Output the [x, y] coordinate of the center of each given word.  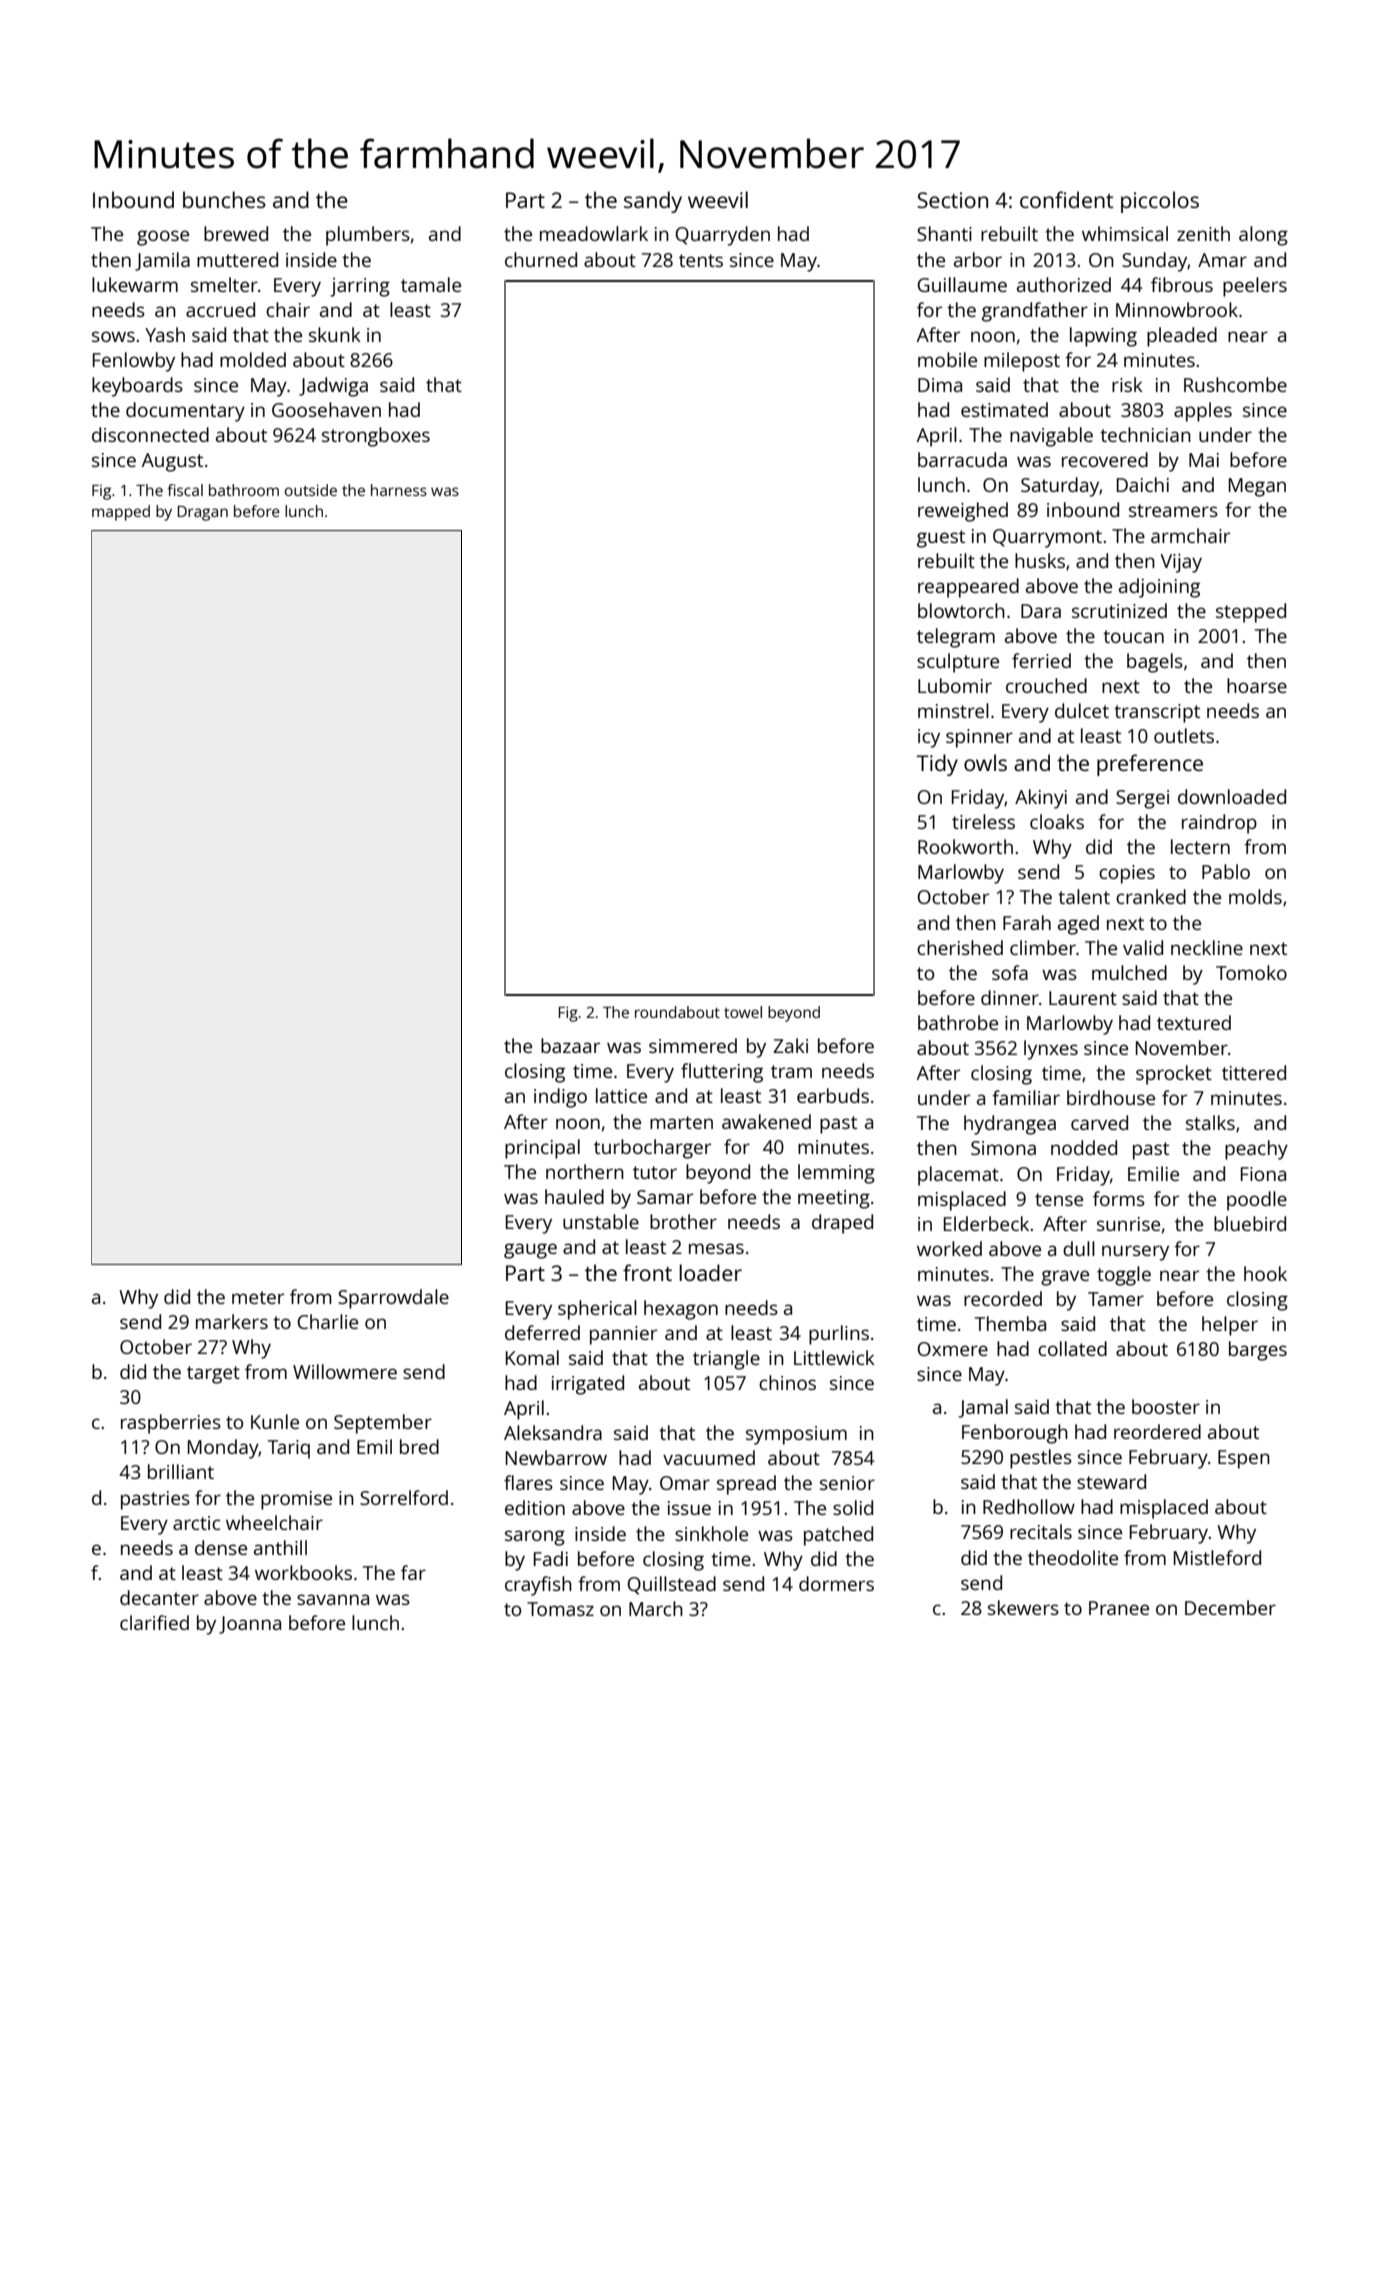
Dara [1041, 611]
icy [929, 738]
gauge [530, 1251]
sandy [653, 202]
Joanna [250, 1625]
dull [1079, 1248]
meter [258, 1297]
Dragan [202, 513]
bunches [224, 199]
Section [952, 200]
